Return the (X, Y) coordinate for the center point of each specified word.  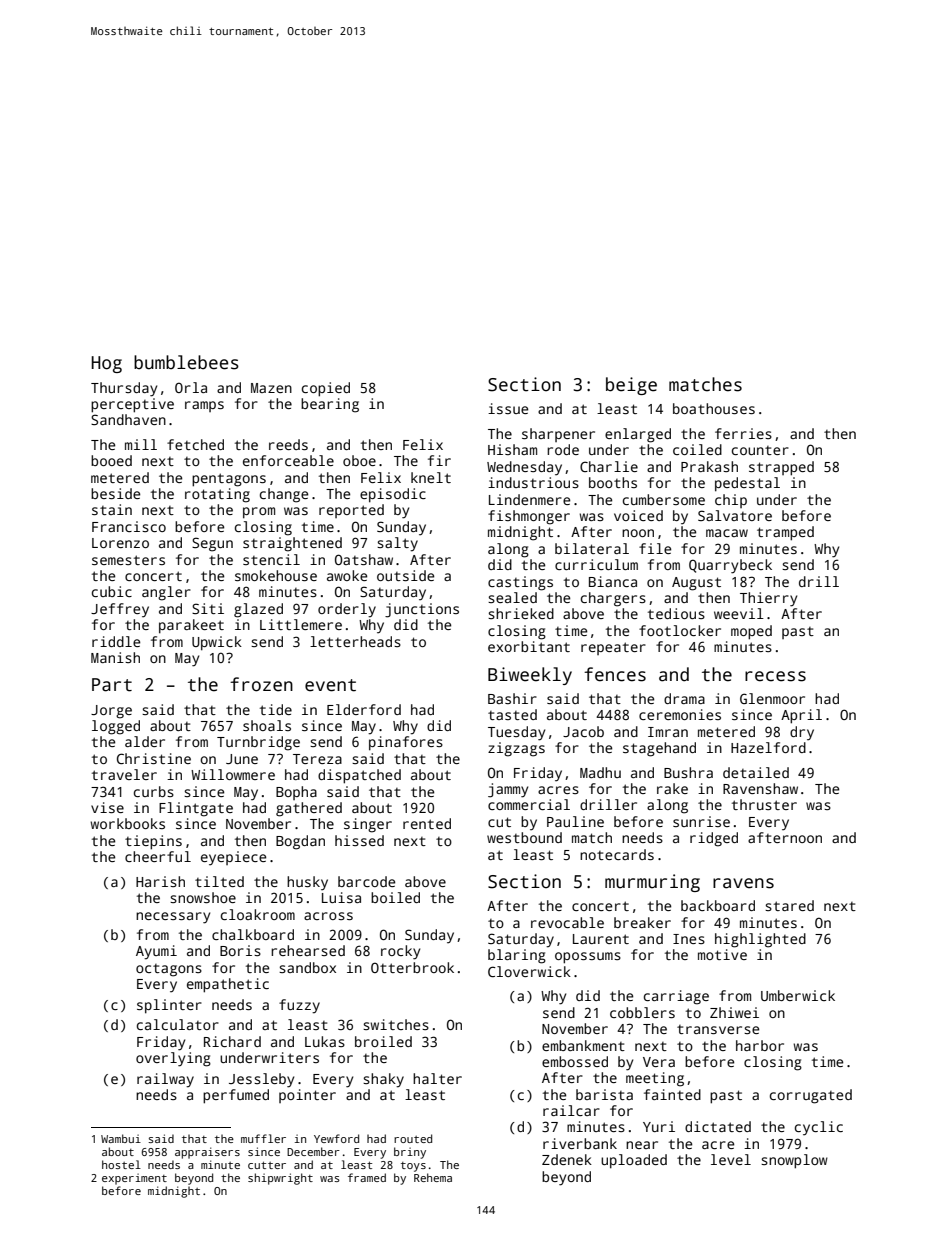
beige (631, 386)
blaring (517, 956)
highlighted (760, 940)
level (731, 1159)
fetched (195, 444)
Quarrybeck (730, 566)
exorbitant (529, 646)
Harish (160, 881)
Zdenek (567, 1159)
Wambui (121, 1138)
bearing (330, 405)
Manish (115, 657)
